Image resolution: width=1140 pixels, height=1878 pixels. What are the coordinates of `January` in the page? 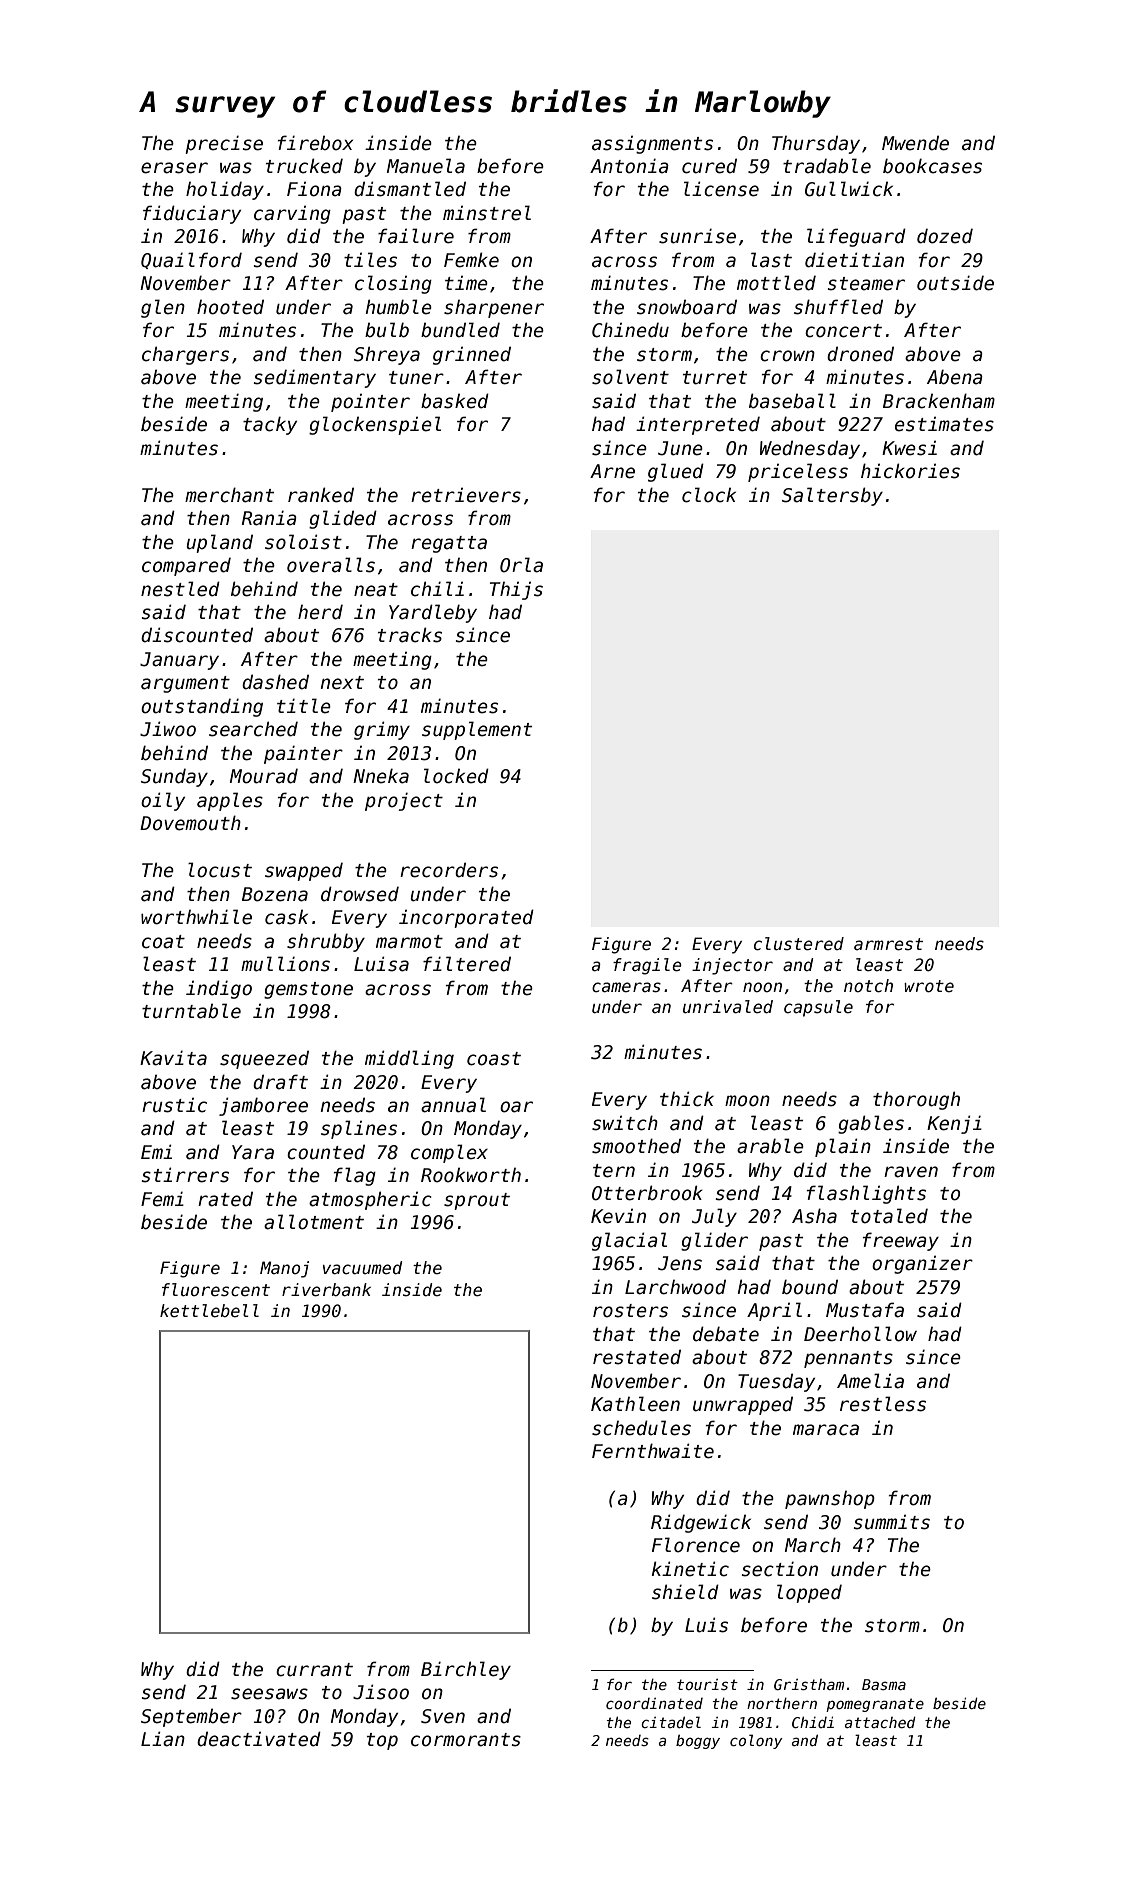 It's located at (179, 661).
